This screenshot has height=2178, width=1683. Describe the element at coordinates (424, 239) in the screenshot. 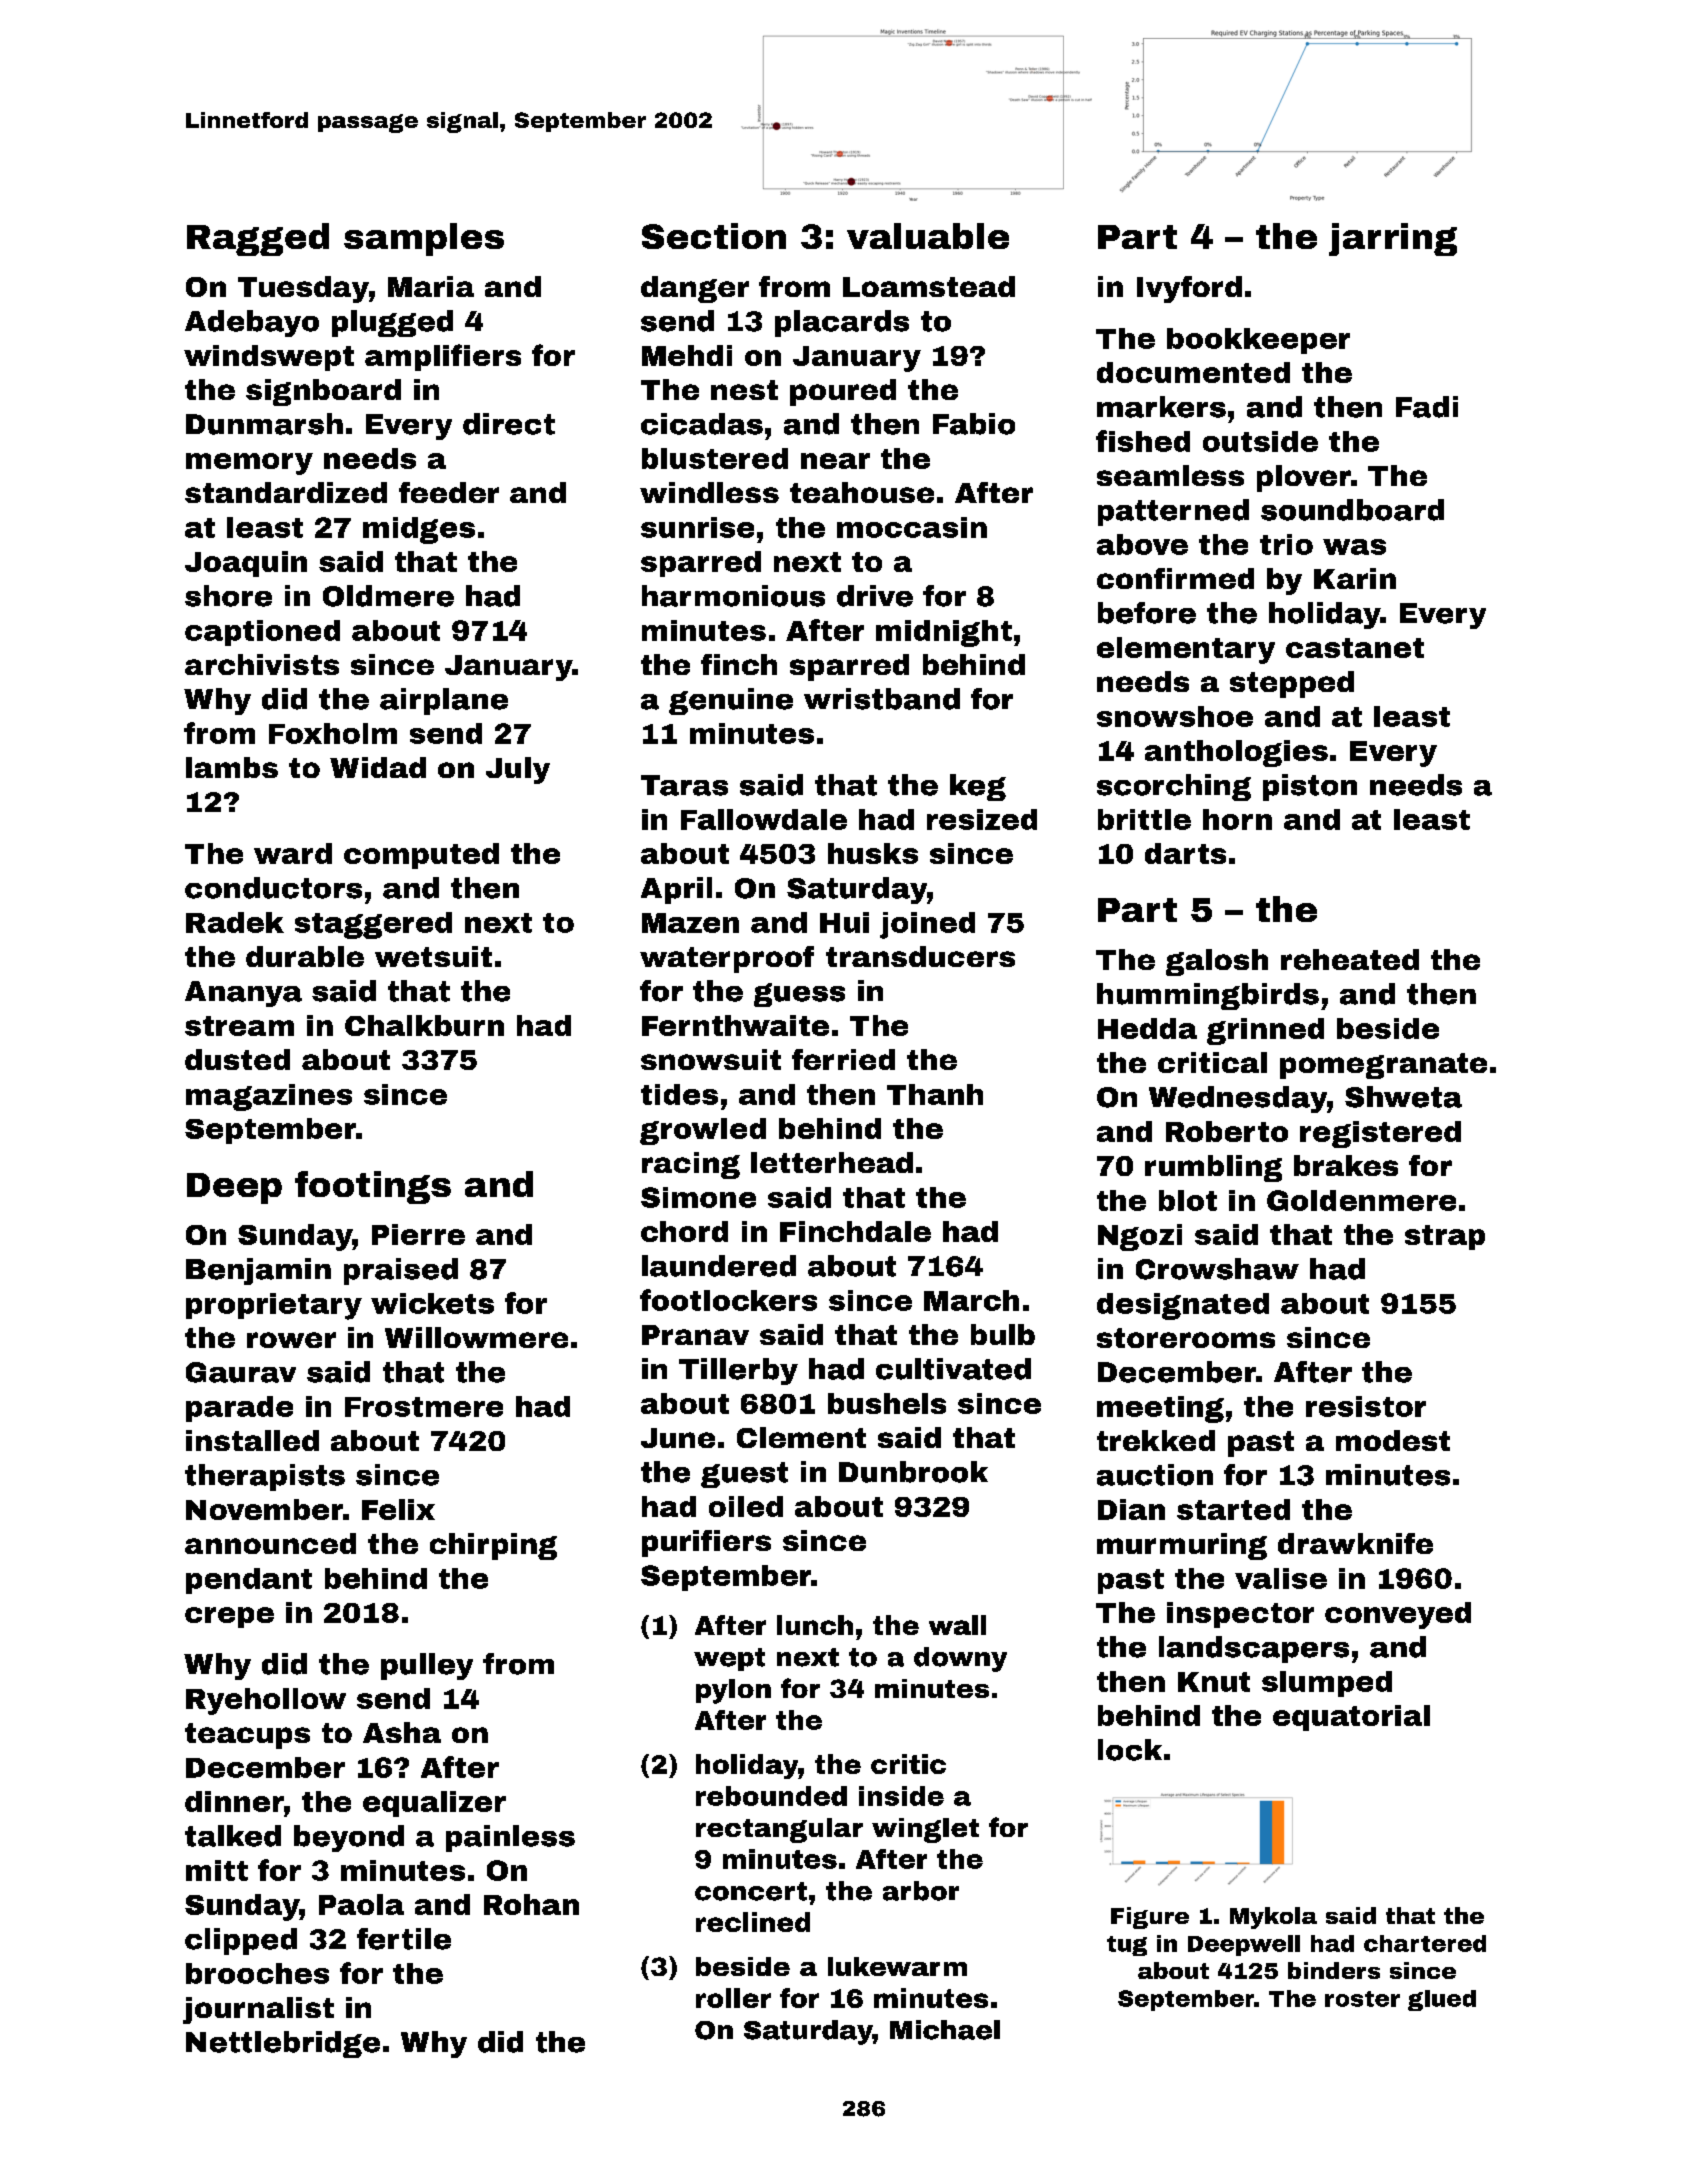

I see `samples` at that location.
